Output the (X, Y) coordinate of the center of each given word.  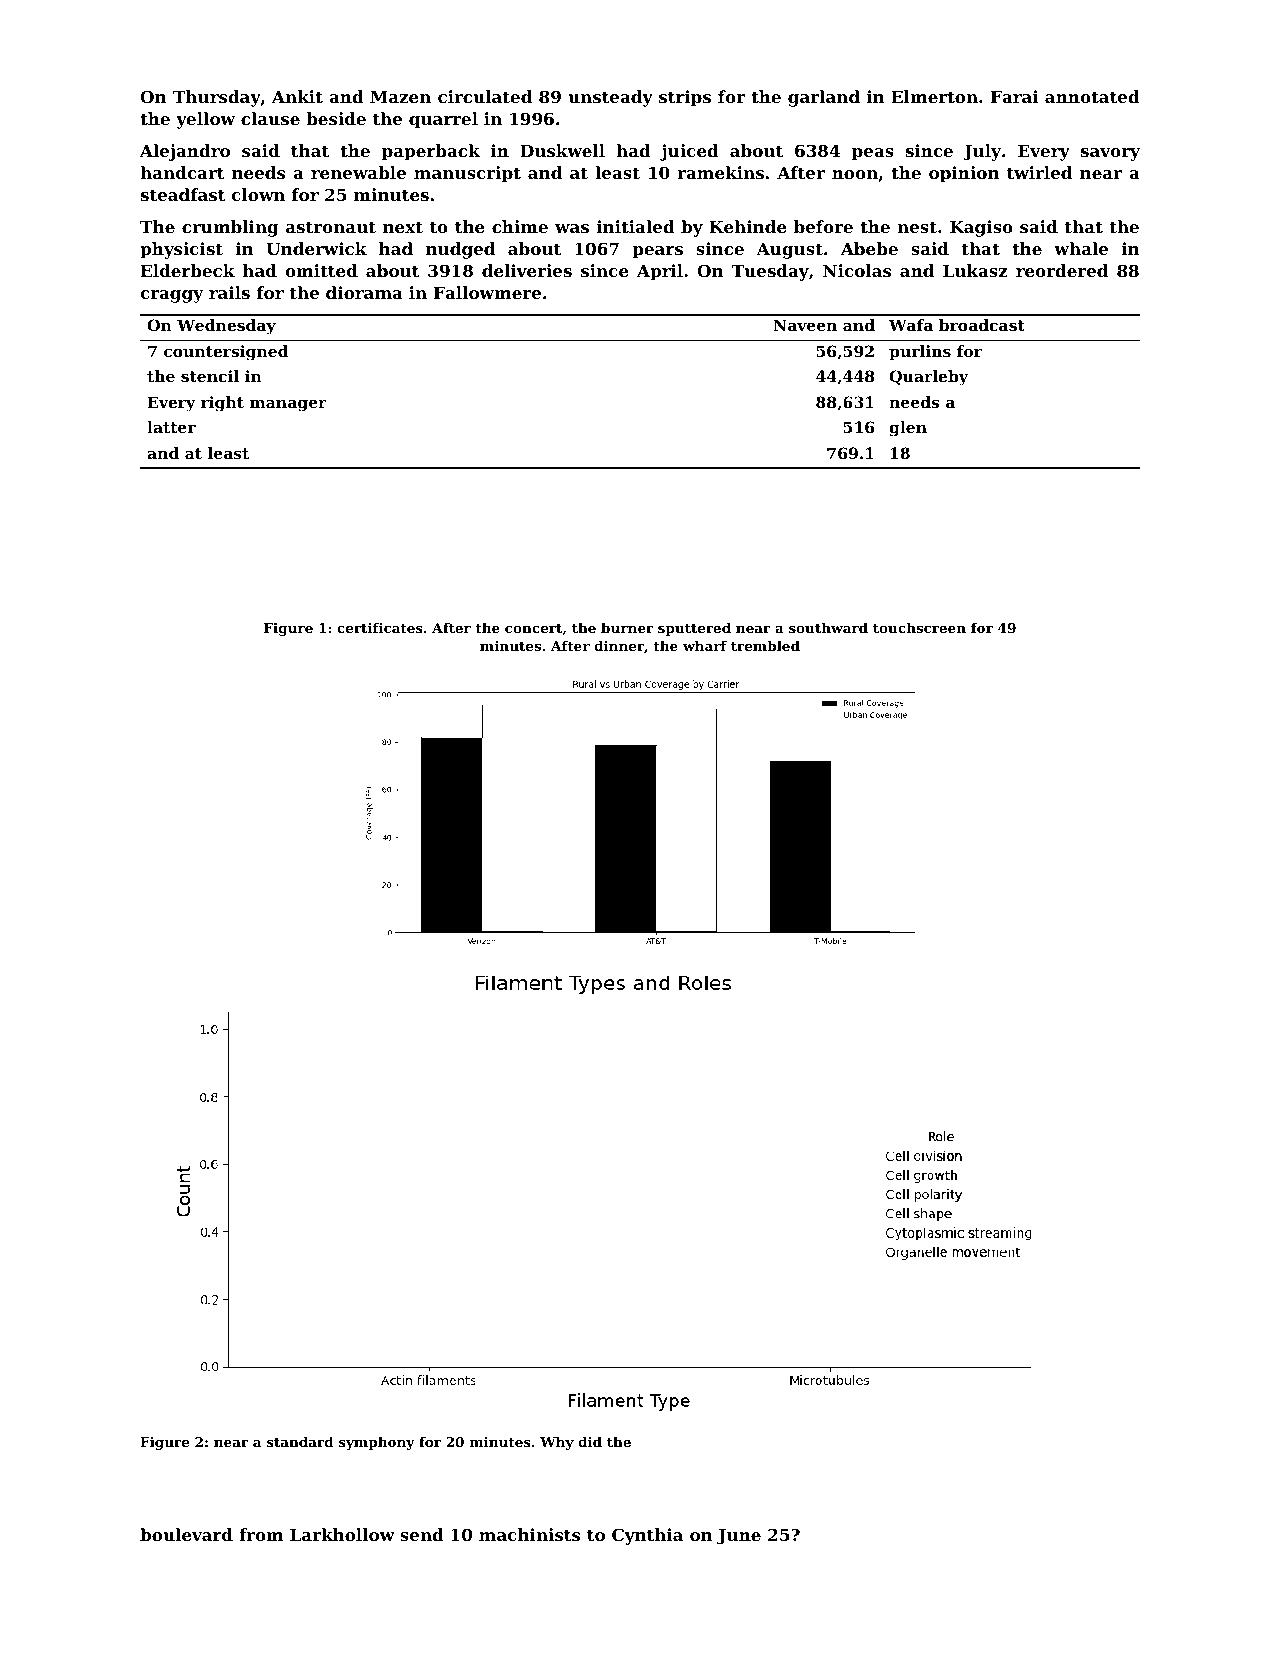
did (590, 1441)
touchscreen (919, 627)
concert (533, 628)
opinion (964, 174)
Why (557, 1443)
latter (171, 427)
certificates (380, 627)
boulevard (186, 1534)
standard (300, 1441)
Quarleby (928, 378)
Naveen (805, 325)
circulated (485, 96)
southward (828, 627)
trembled (765, 645)
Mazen (400, 97)
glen (908, 429)
